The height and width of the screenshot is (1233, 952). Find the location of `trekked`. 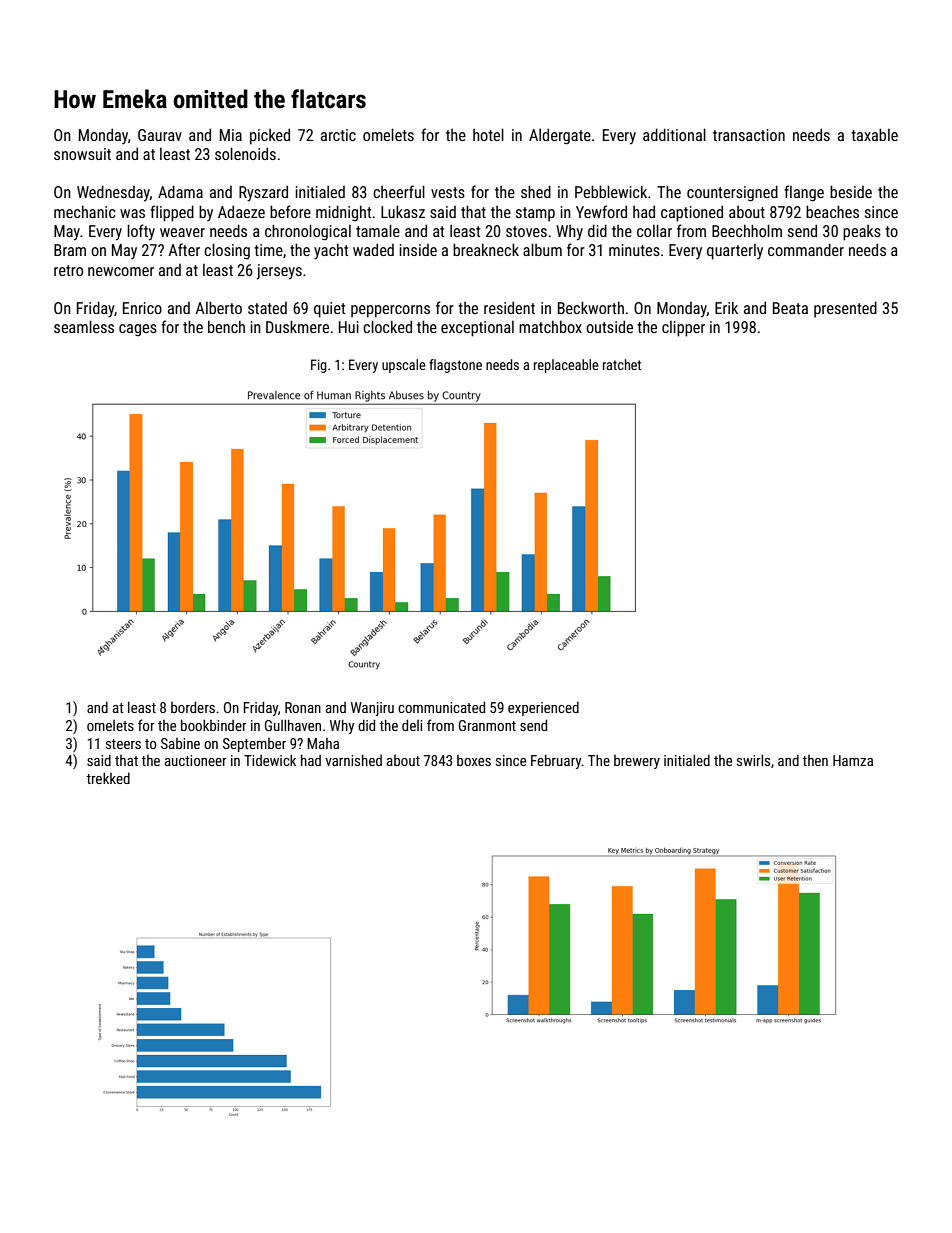

trekked is located at coordinates (108, 778).
